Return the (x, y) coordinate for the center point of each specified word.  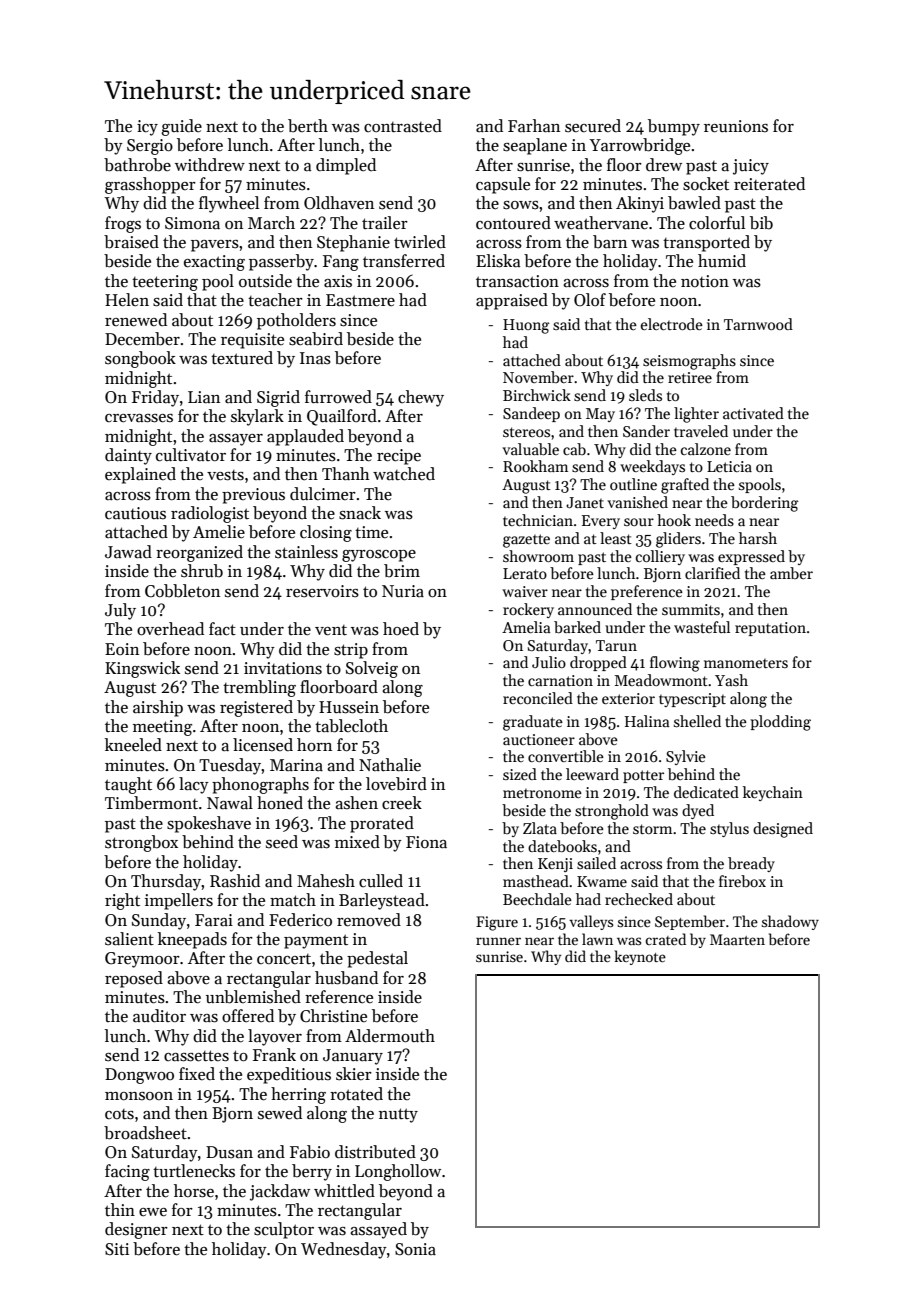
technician (538, 520)
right (122, 901)
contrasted (403, 126)
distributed (375, 1152)
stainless (306, 552)
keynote (640, 957)
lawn (597, 939)
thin (120, 1209)
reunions (736, 126)
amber (791, 573)
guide (181, 127)
